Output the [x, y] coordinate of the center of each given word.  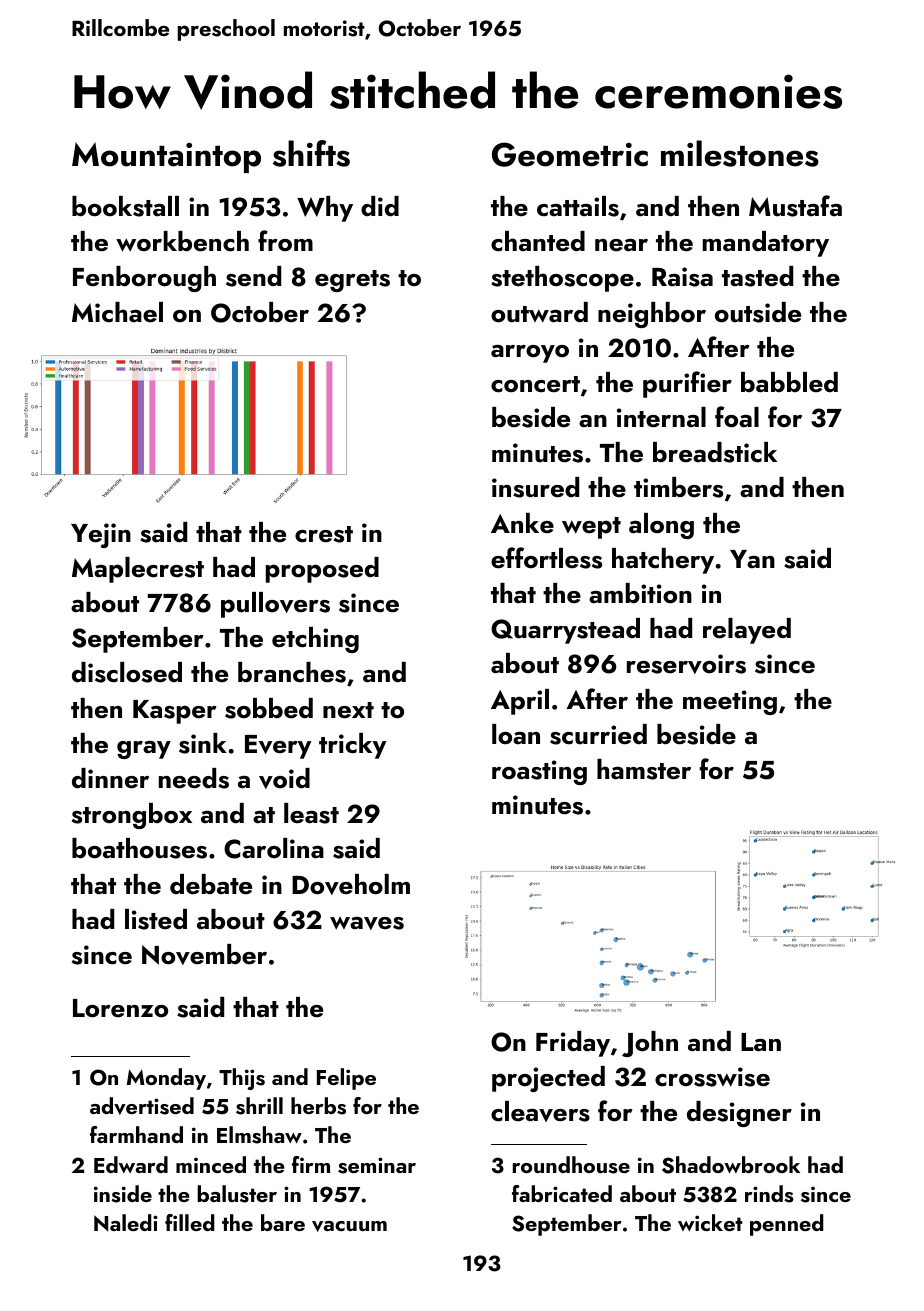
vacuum [349, 1226]
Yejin [101, 535]
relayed [747, 631]
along [661, 526]
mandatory [766, 244]
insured [535, 487]
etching [315, 640]
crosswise [712, 1077]
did [380, 206]
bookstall [125, 206]
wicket [710, 1222]
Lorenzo [120, 1008]
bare [283, 1222]
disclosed [127, 672]
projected [548, 1079]
